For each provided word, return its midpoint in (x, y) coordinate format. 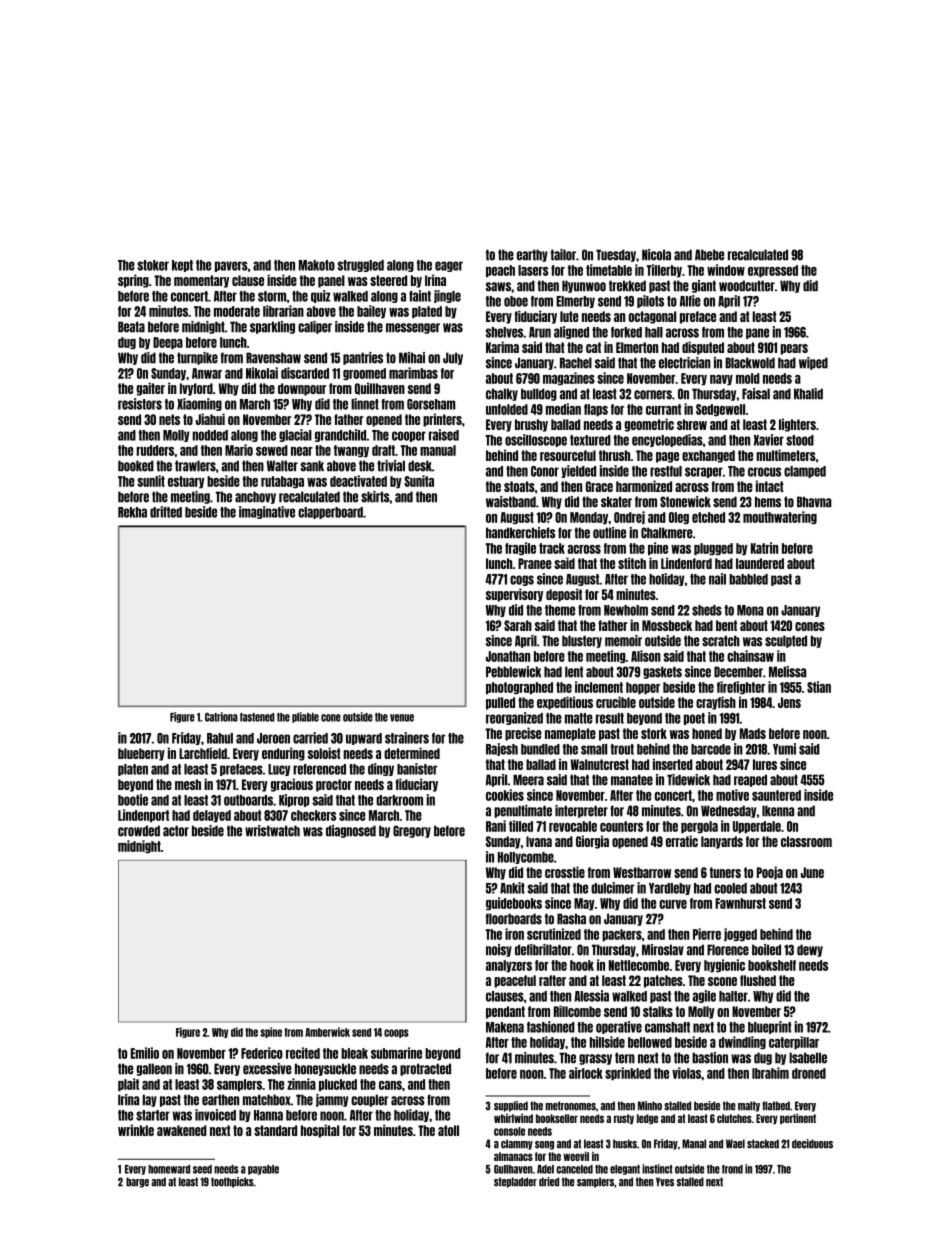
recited (303, 1053)
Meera (528, 780)
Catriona (221, 717)
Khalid (808, 394)
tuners (725, 872)
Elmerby (575, 302)
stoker (153, 265)
